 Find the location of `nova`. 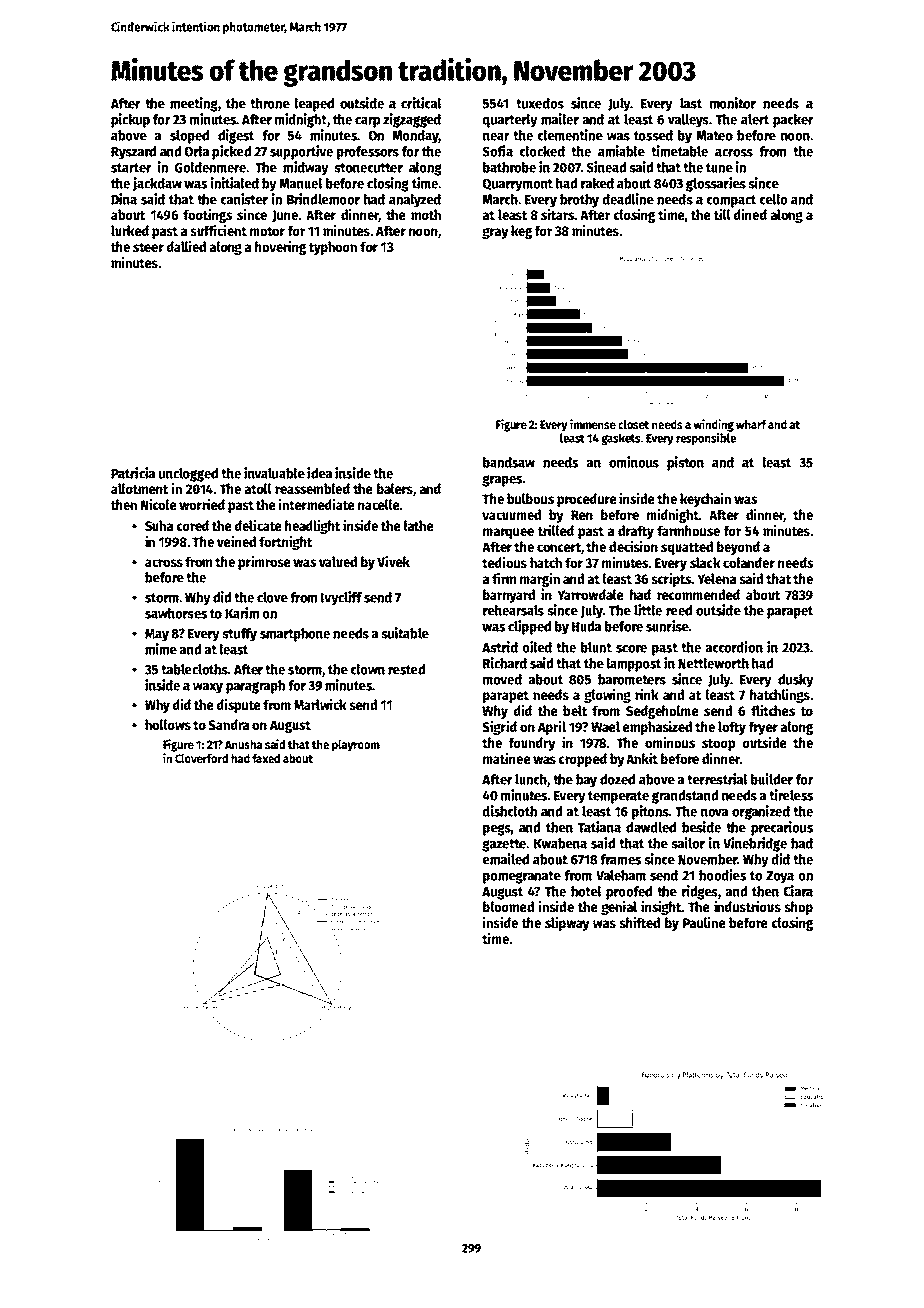

nova is located at coordinates (714, 813).
